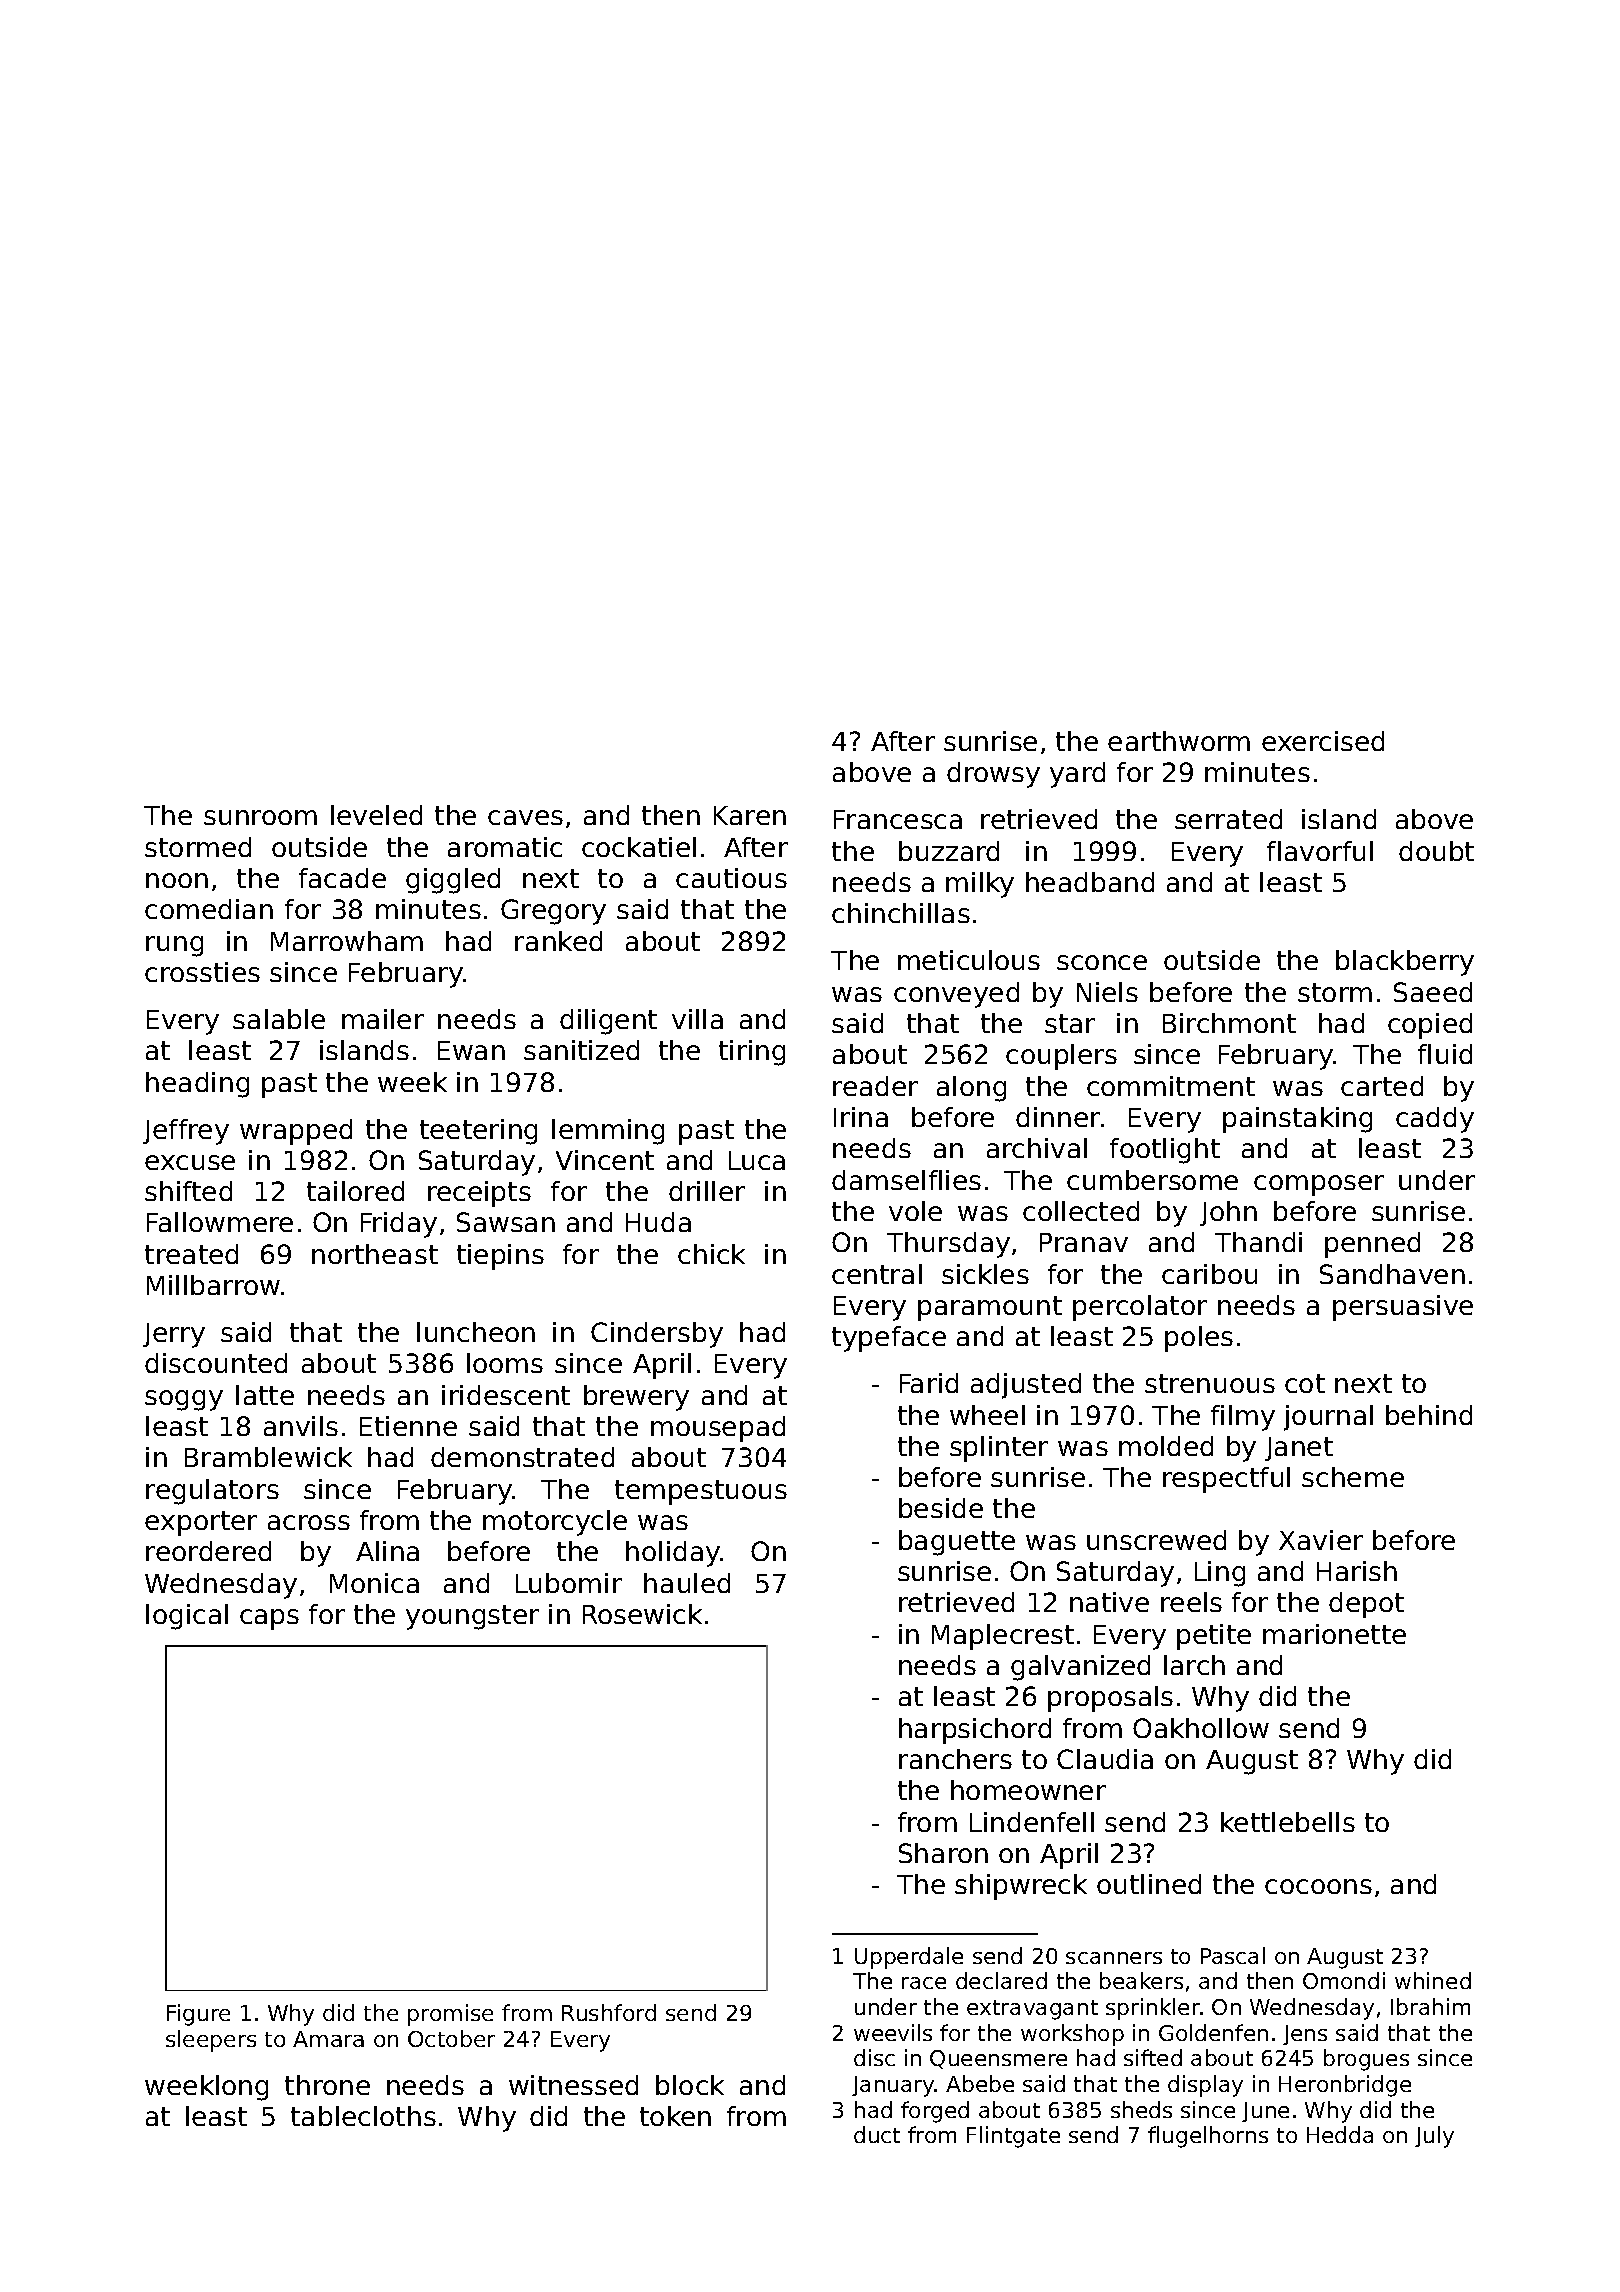 The height and width of the document is (2292, 1620). Describe the element at coordinates (889, 1339) in the document. I see `typeface` at that location.
